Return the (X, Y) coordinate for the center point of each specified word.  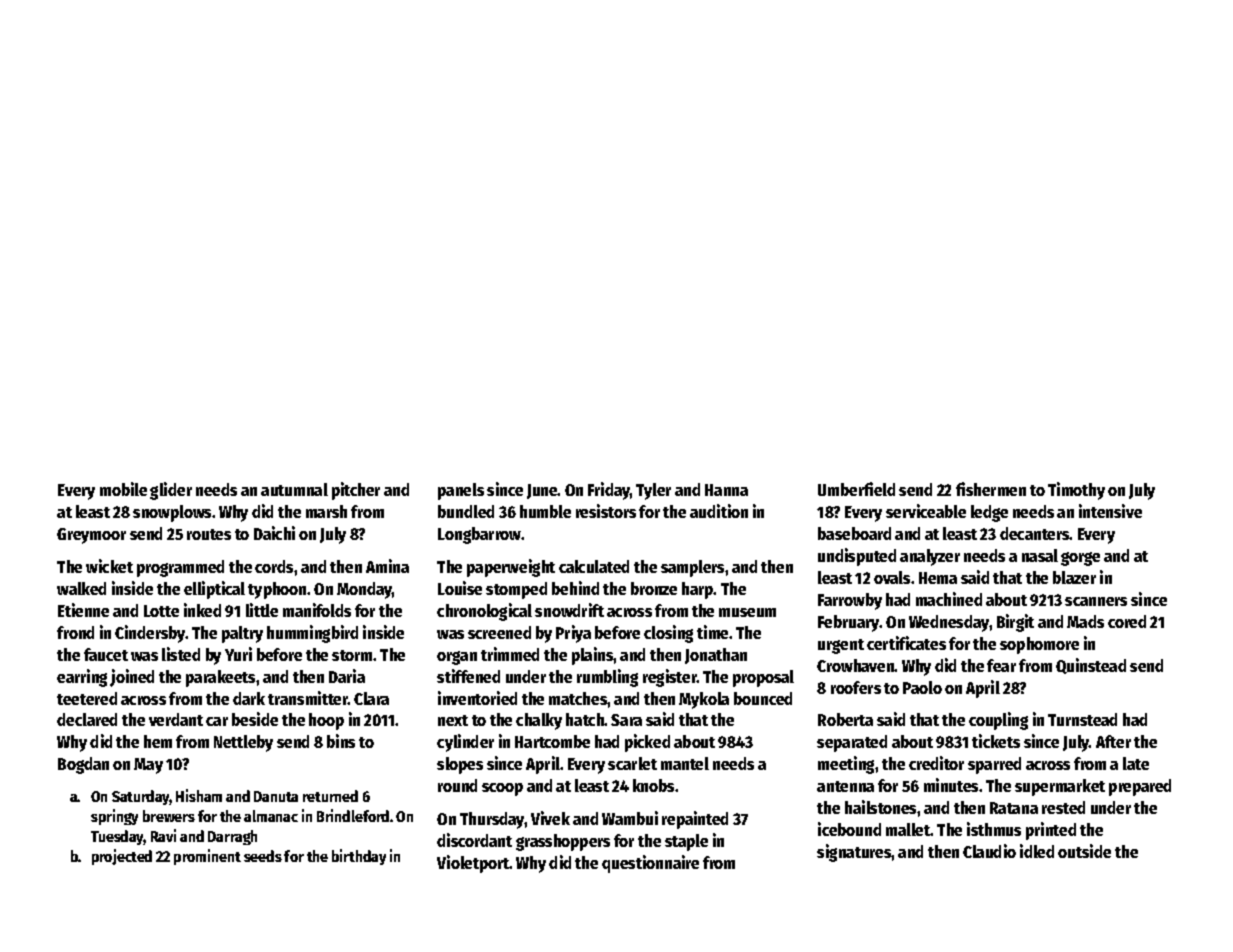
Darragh (232, 837)
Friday (609, 491)
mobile (123, 489)
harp (698, 590)
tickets (996, 741)
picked (647, 743)
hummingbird (312, 634)
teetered (87, 698)
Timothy (1076, 491)
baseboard (854, 533)
